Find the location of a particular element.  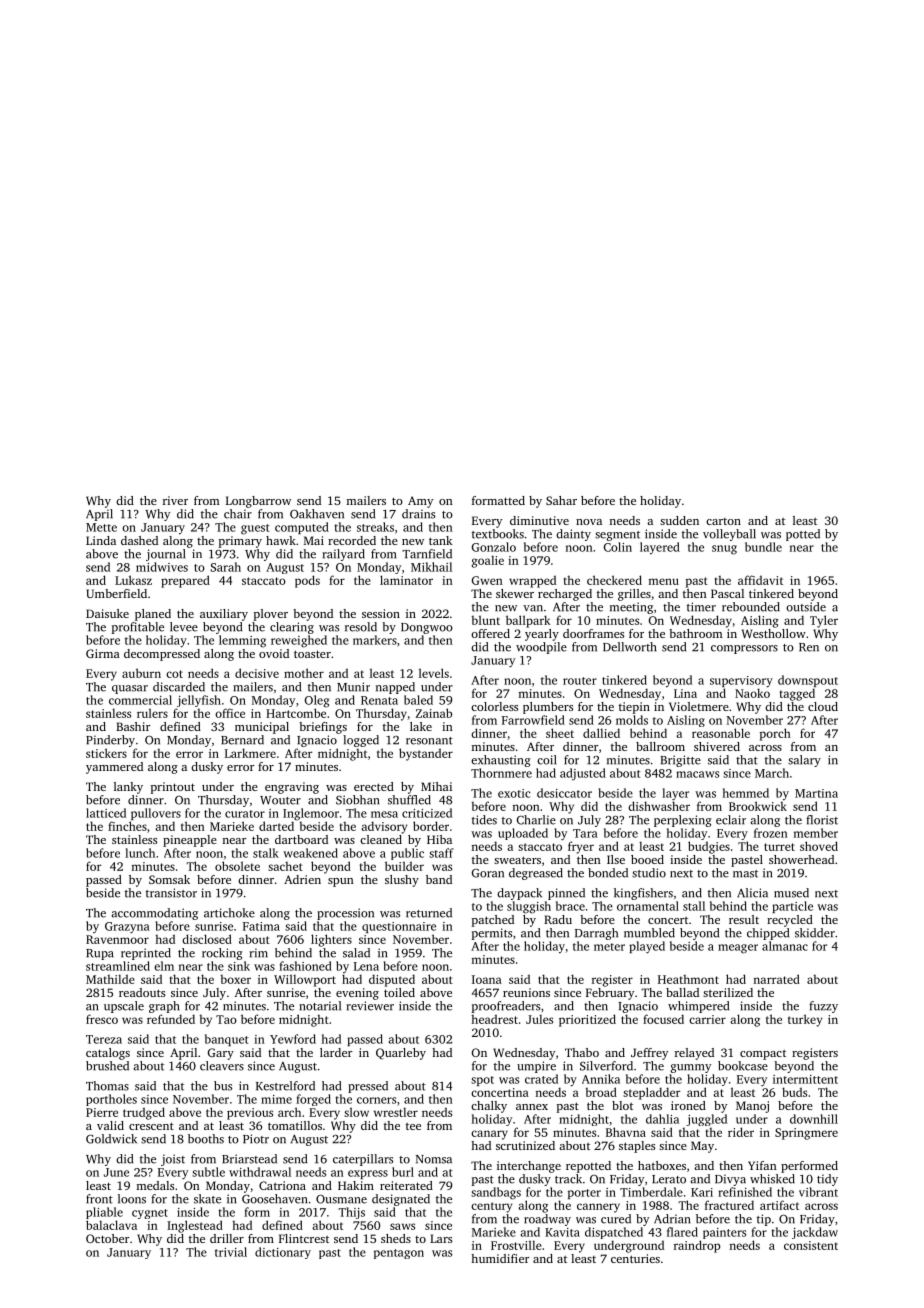

humidifier is located at coordinates (500, 1258).
